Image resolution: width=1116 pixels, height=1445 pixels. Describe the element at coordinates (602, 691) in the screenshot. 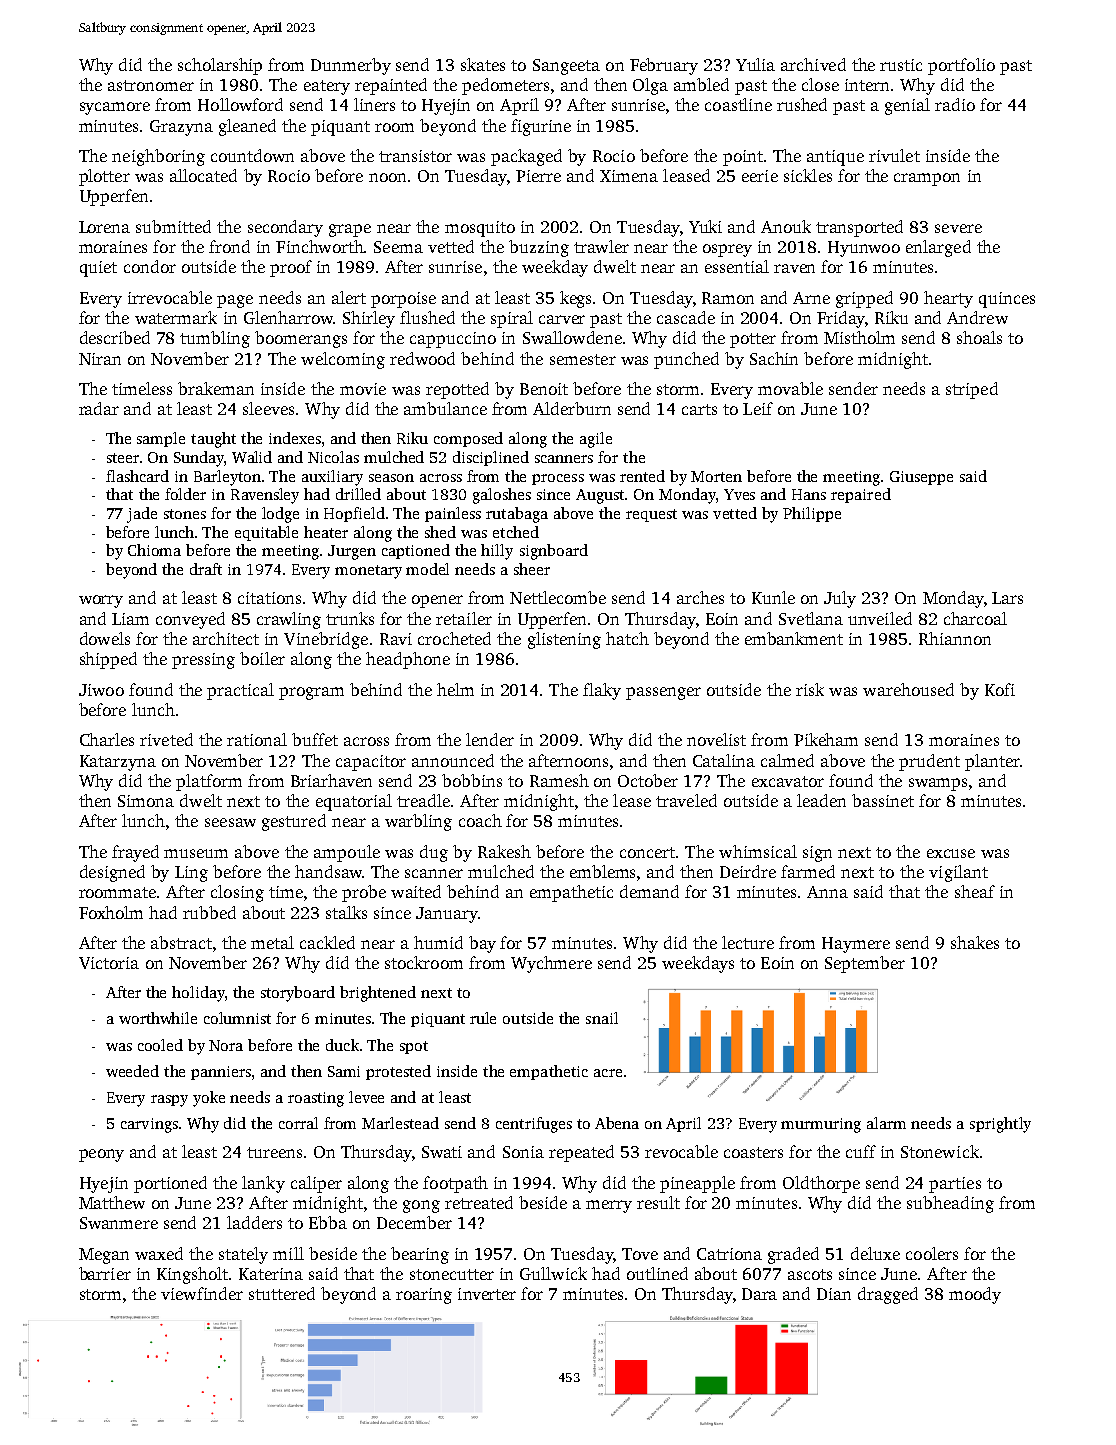

I see `flaky` at that location.
